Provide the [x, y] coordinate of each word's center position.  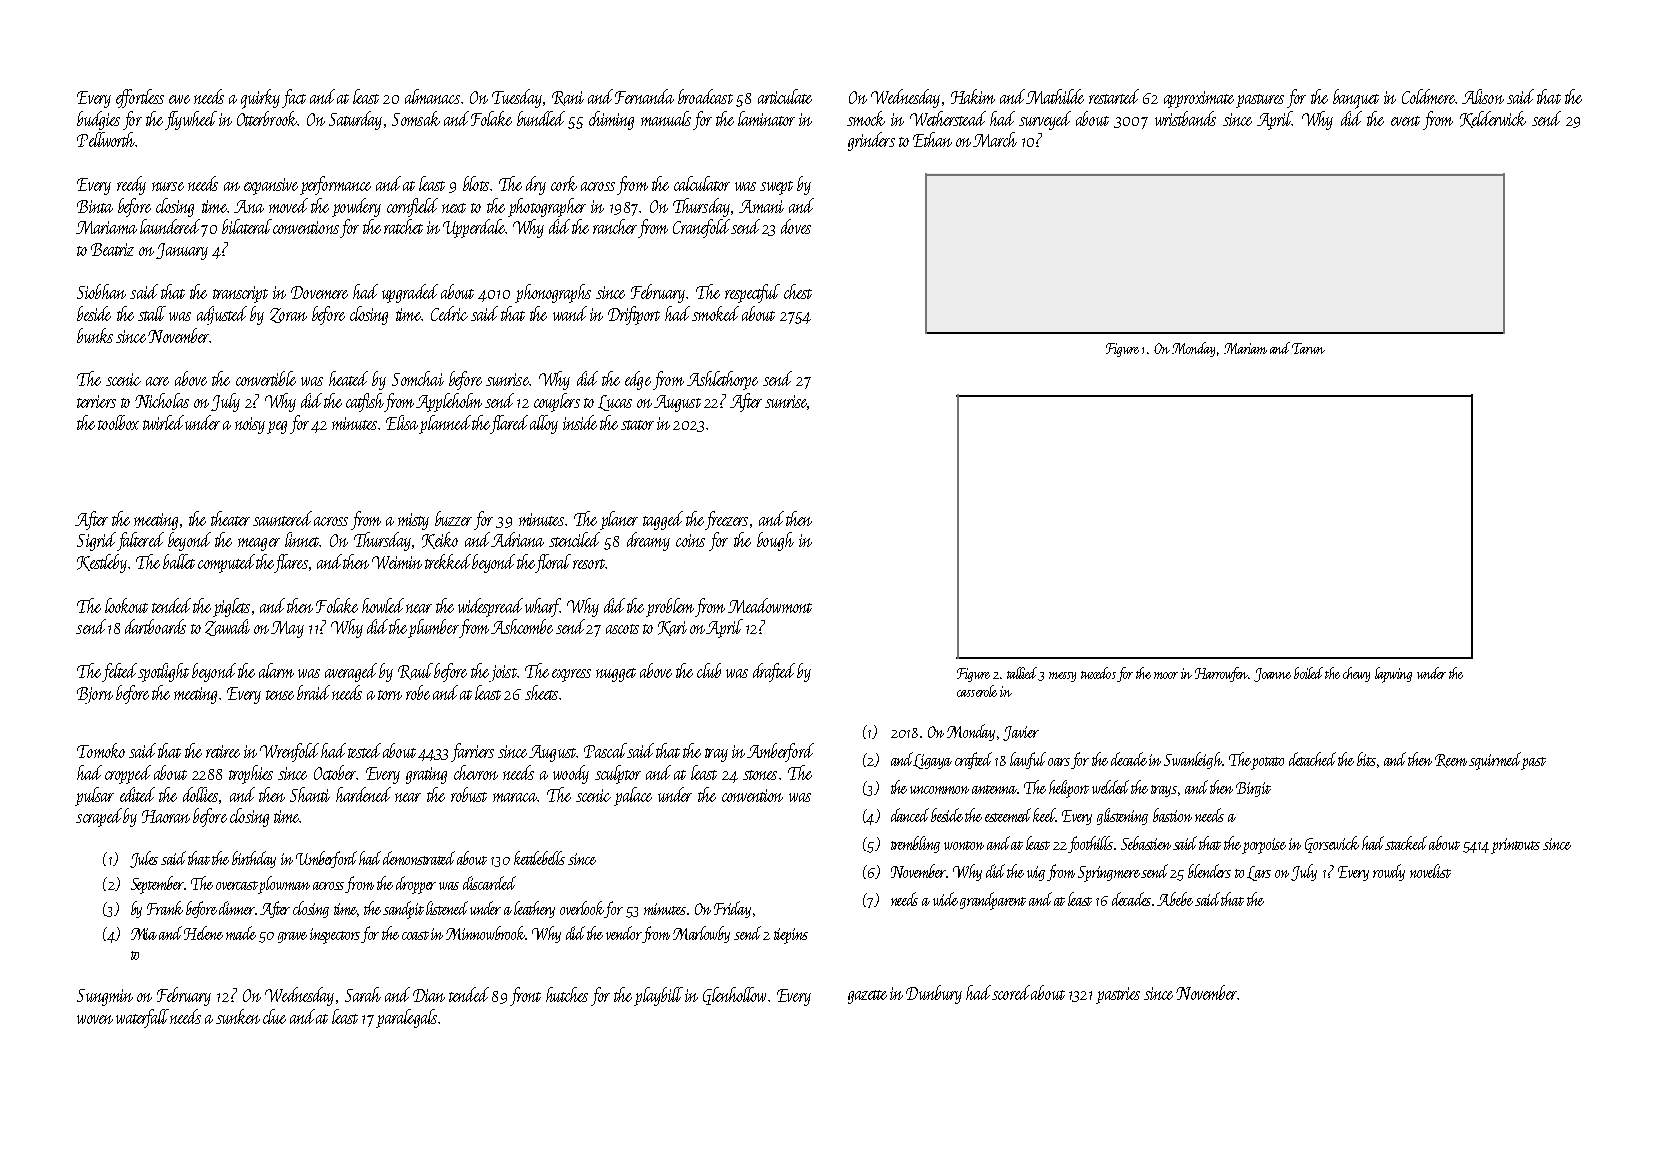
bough [775, 541]
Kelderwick [1493, 119]
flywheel [191, 120]
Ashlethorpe [722, 380]
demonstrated [419, 858]
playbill [658, 996]
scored [1011, 992]
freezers [726, 520]
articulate [785, 96]
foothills [1090, 844]
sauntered [282, 518]
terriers [96, 401]
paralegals [406, 1018]
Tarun [1308, 348]
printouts [1515, 846]
